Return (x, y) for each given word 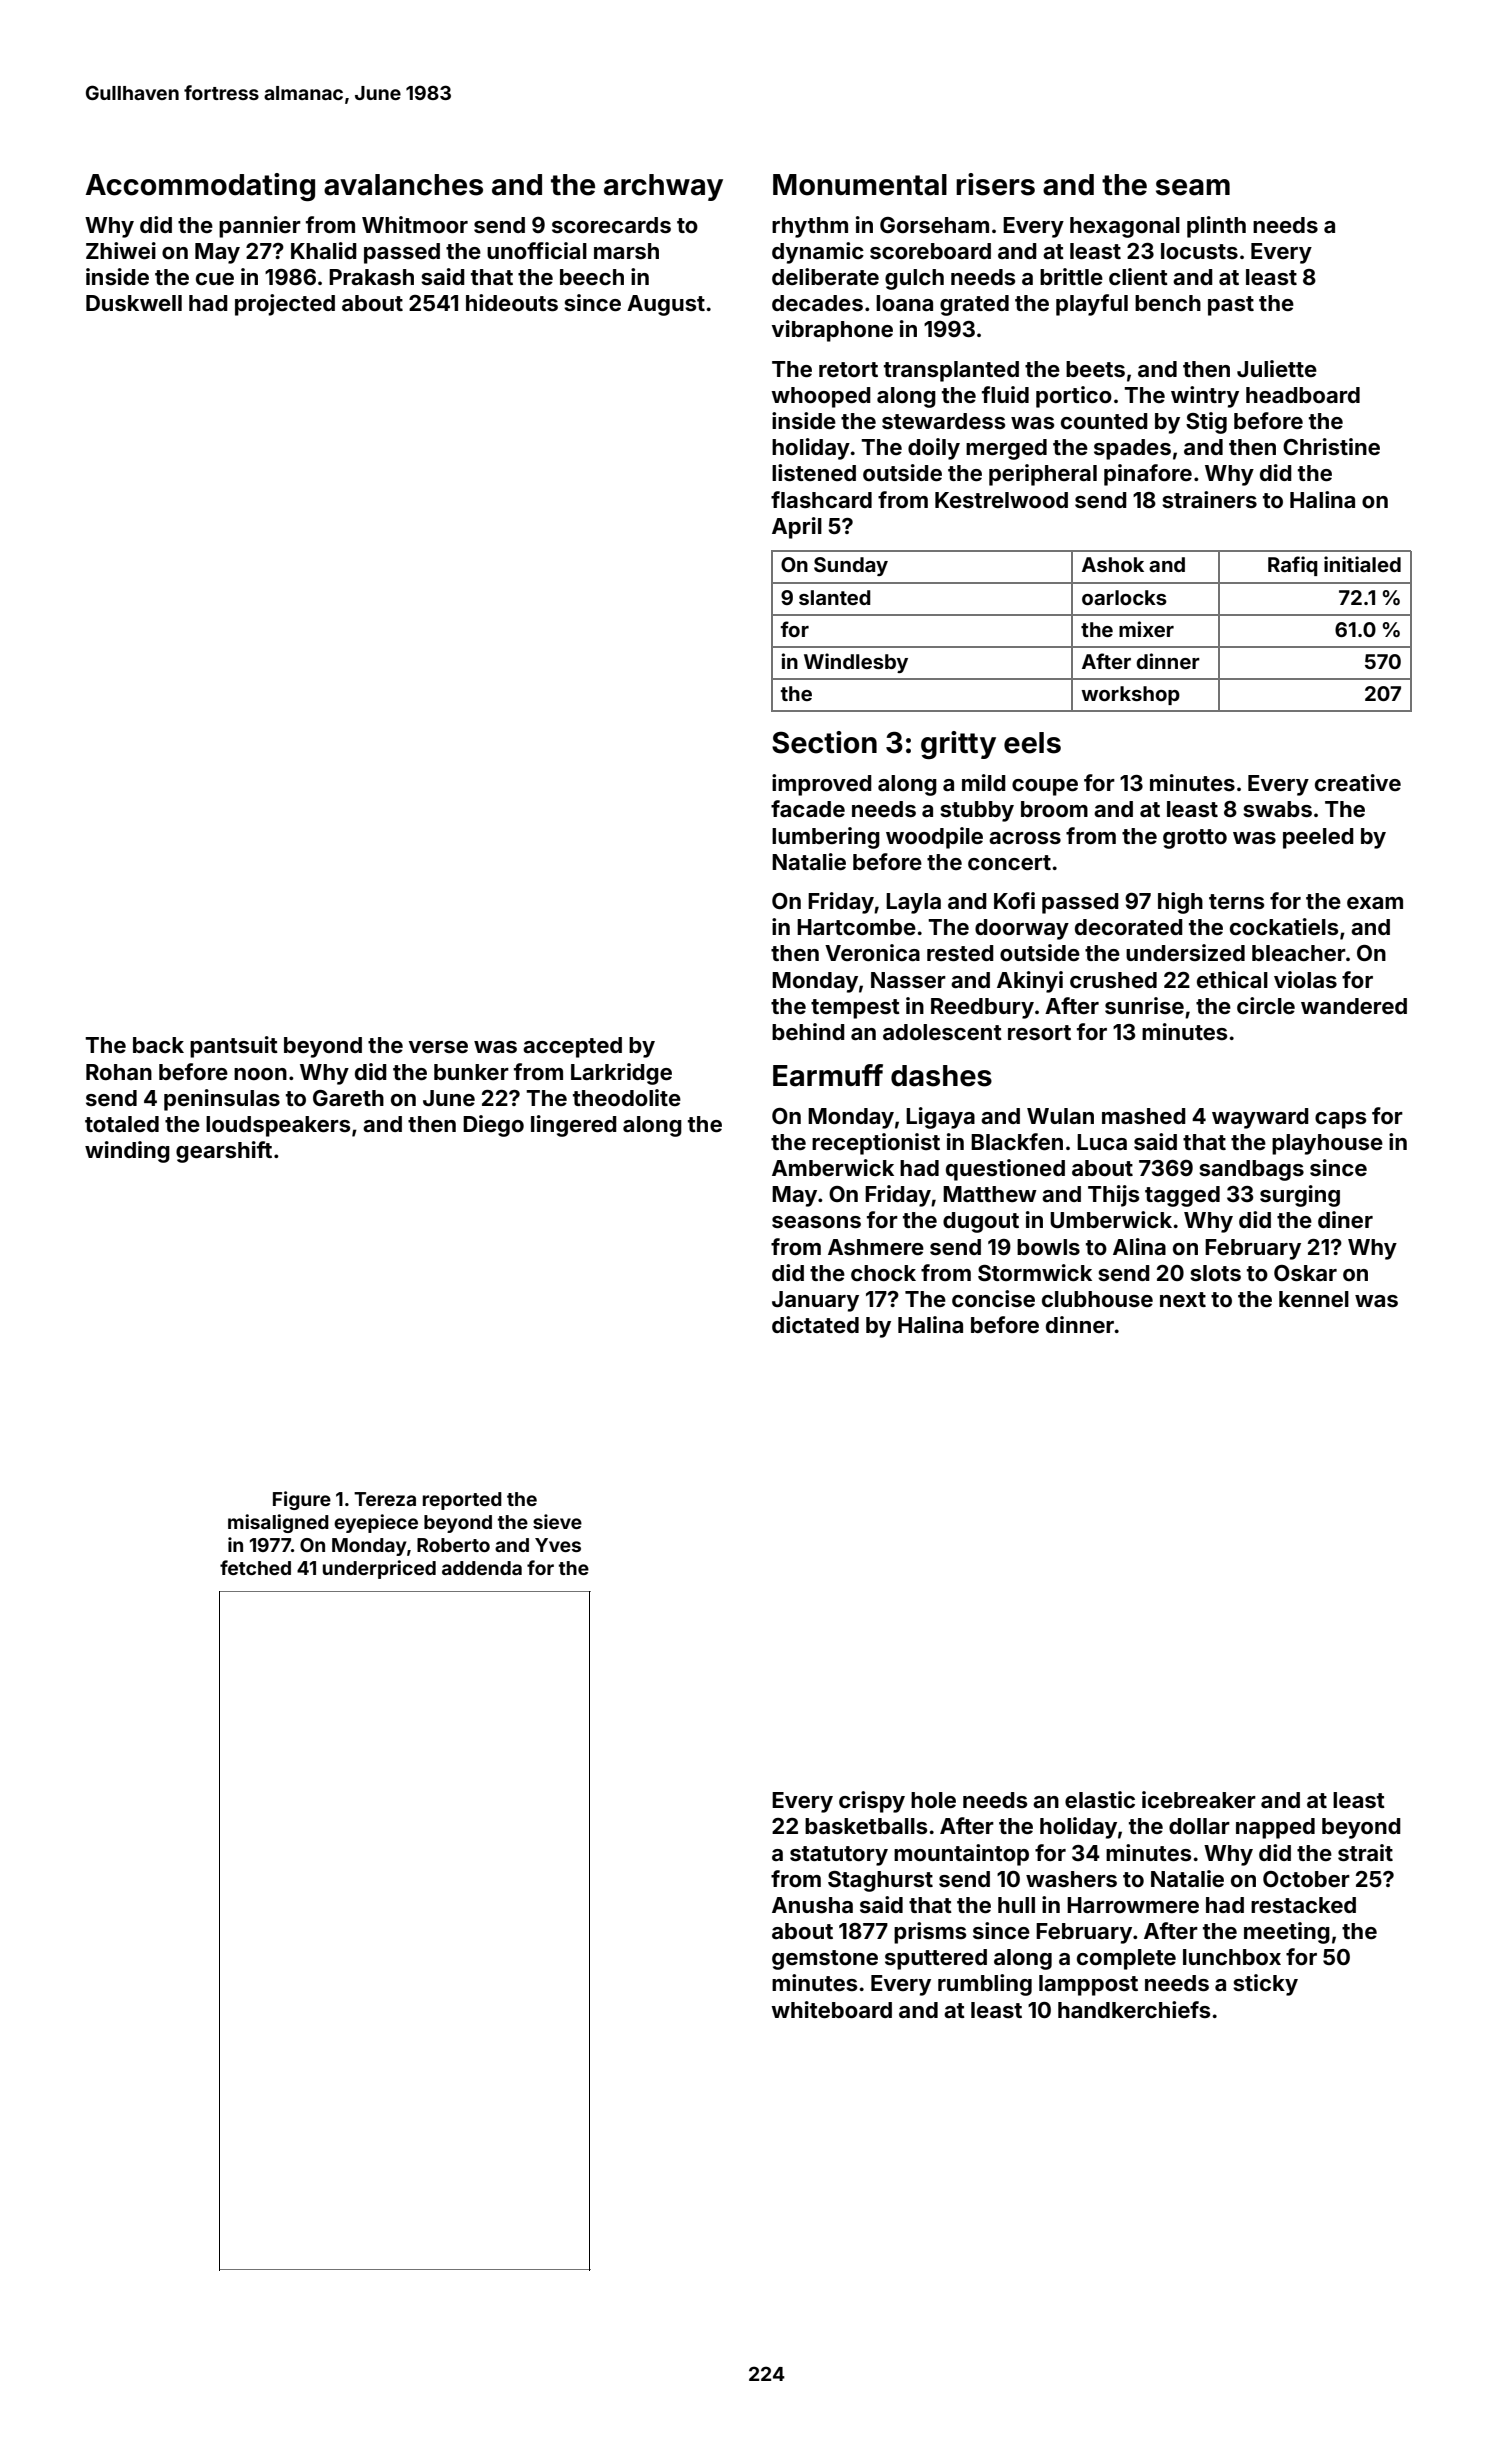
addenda (482, 1568)
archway (663, 187)
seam (1193, 187)
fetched (255, 1567)
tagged (1182, 1196)
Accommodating (200, 187)
